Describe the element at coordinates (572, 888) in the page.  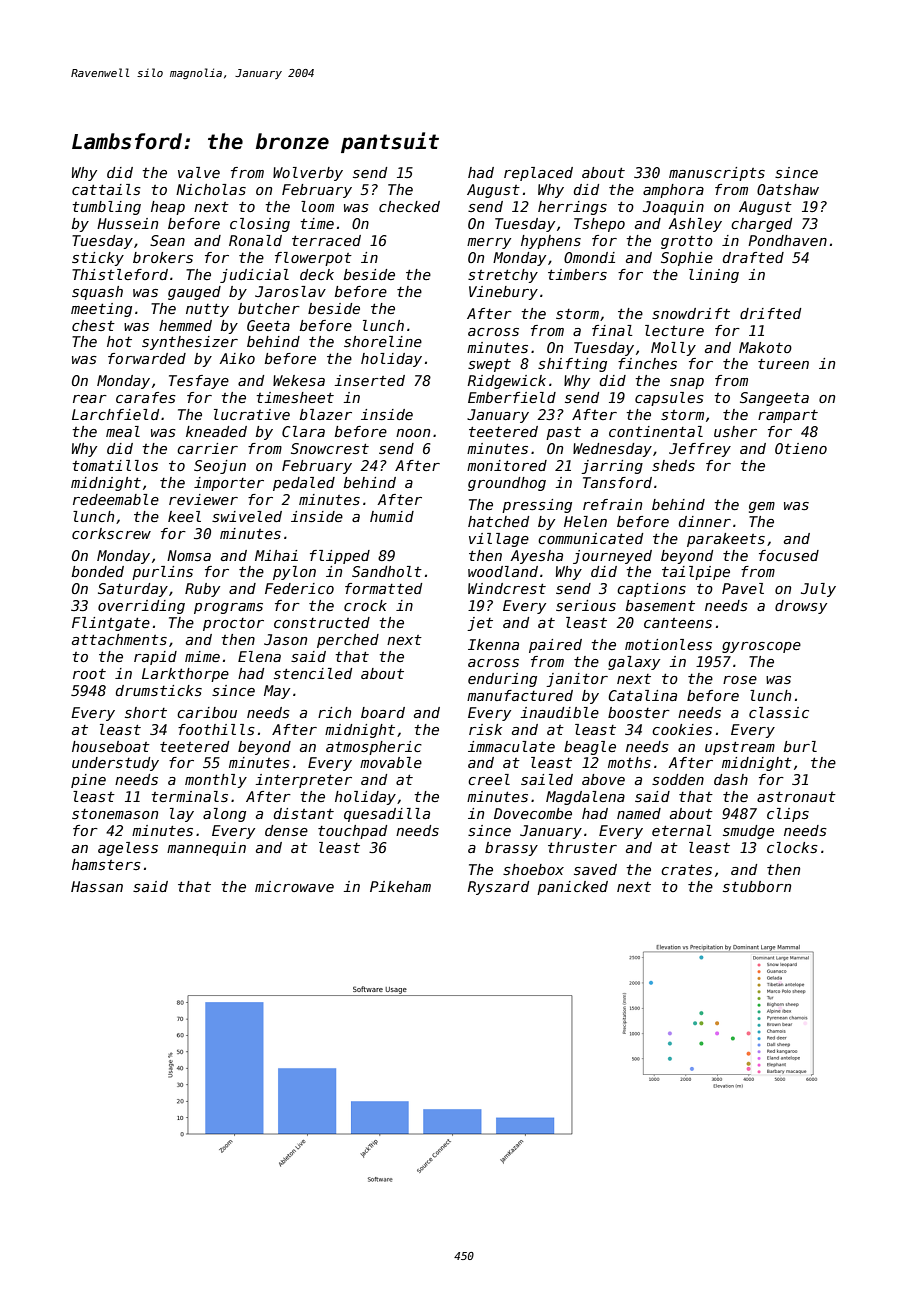
I see `panicked` at that location.
